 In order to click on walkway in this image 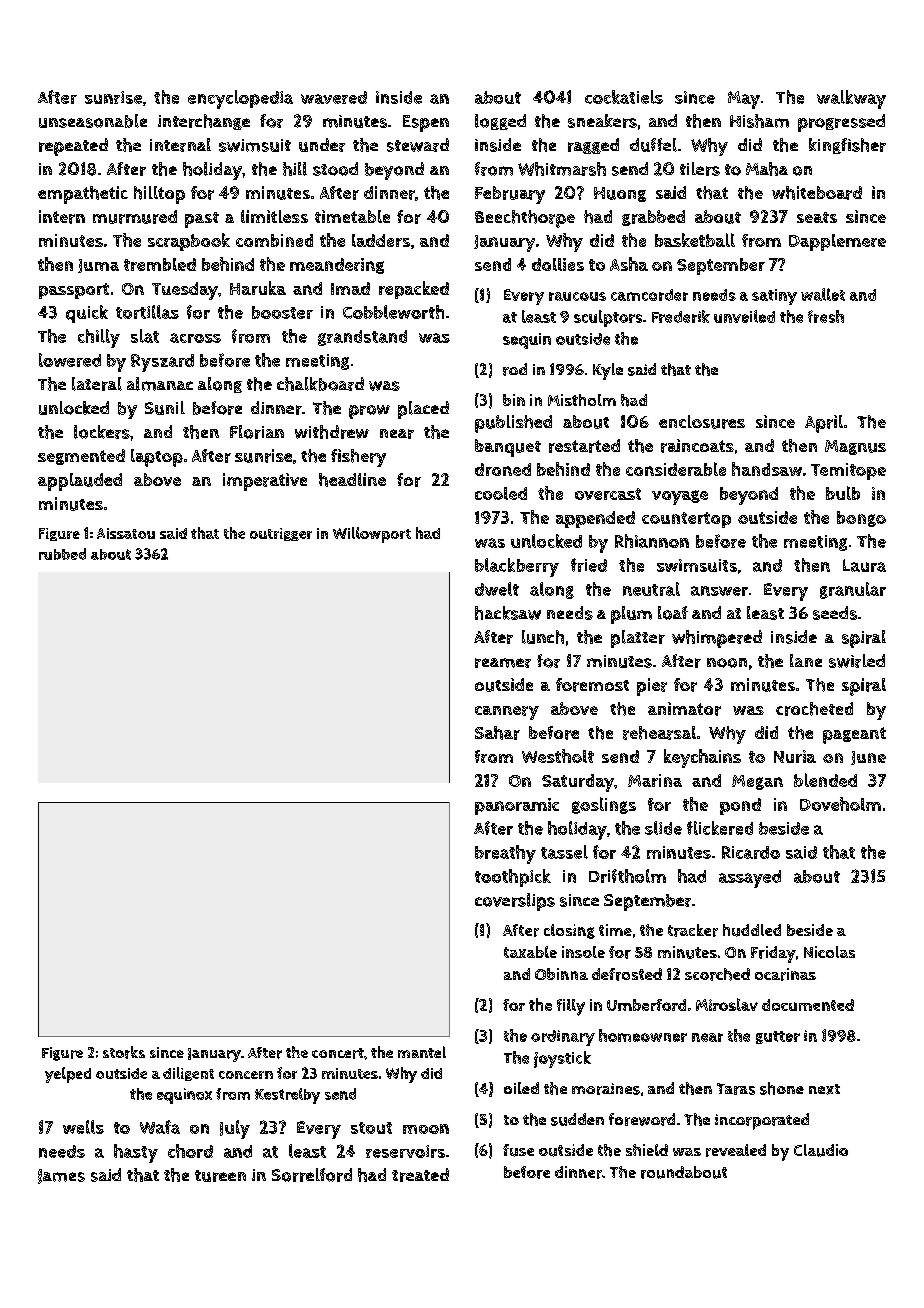, I will do `click(851, 99)`.
